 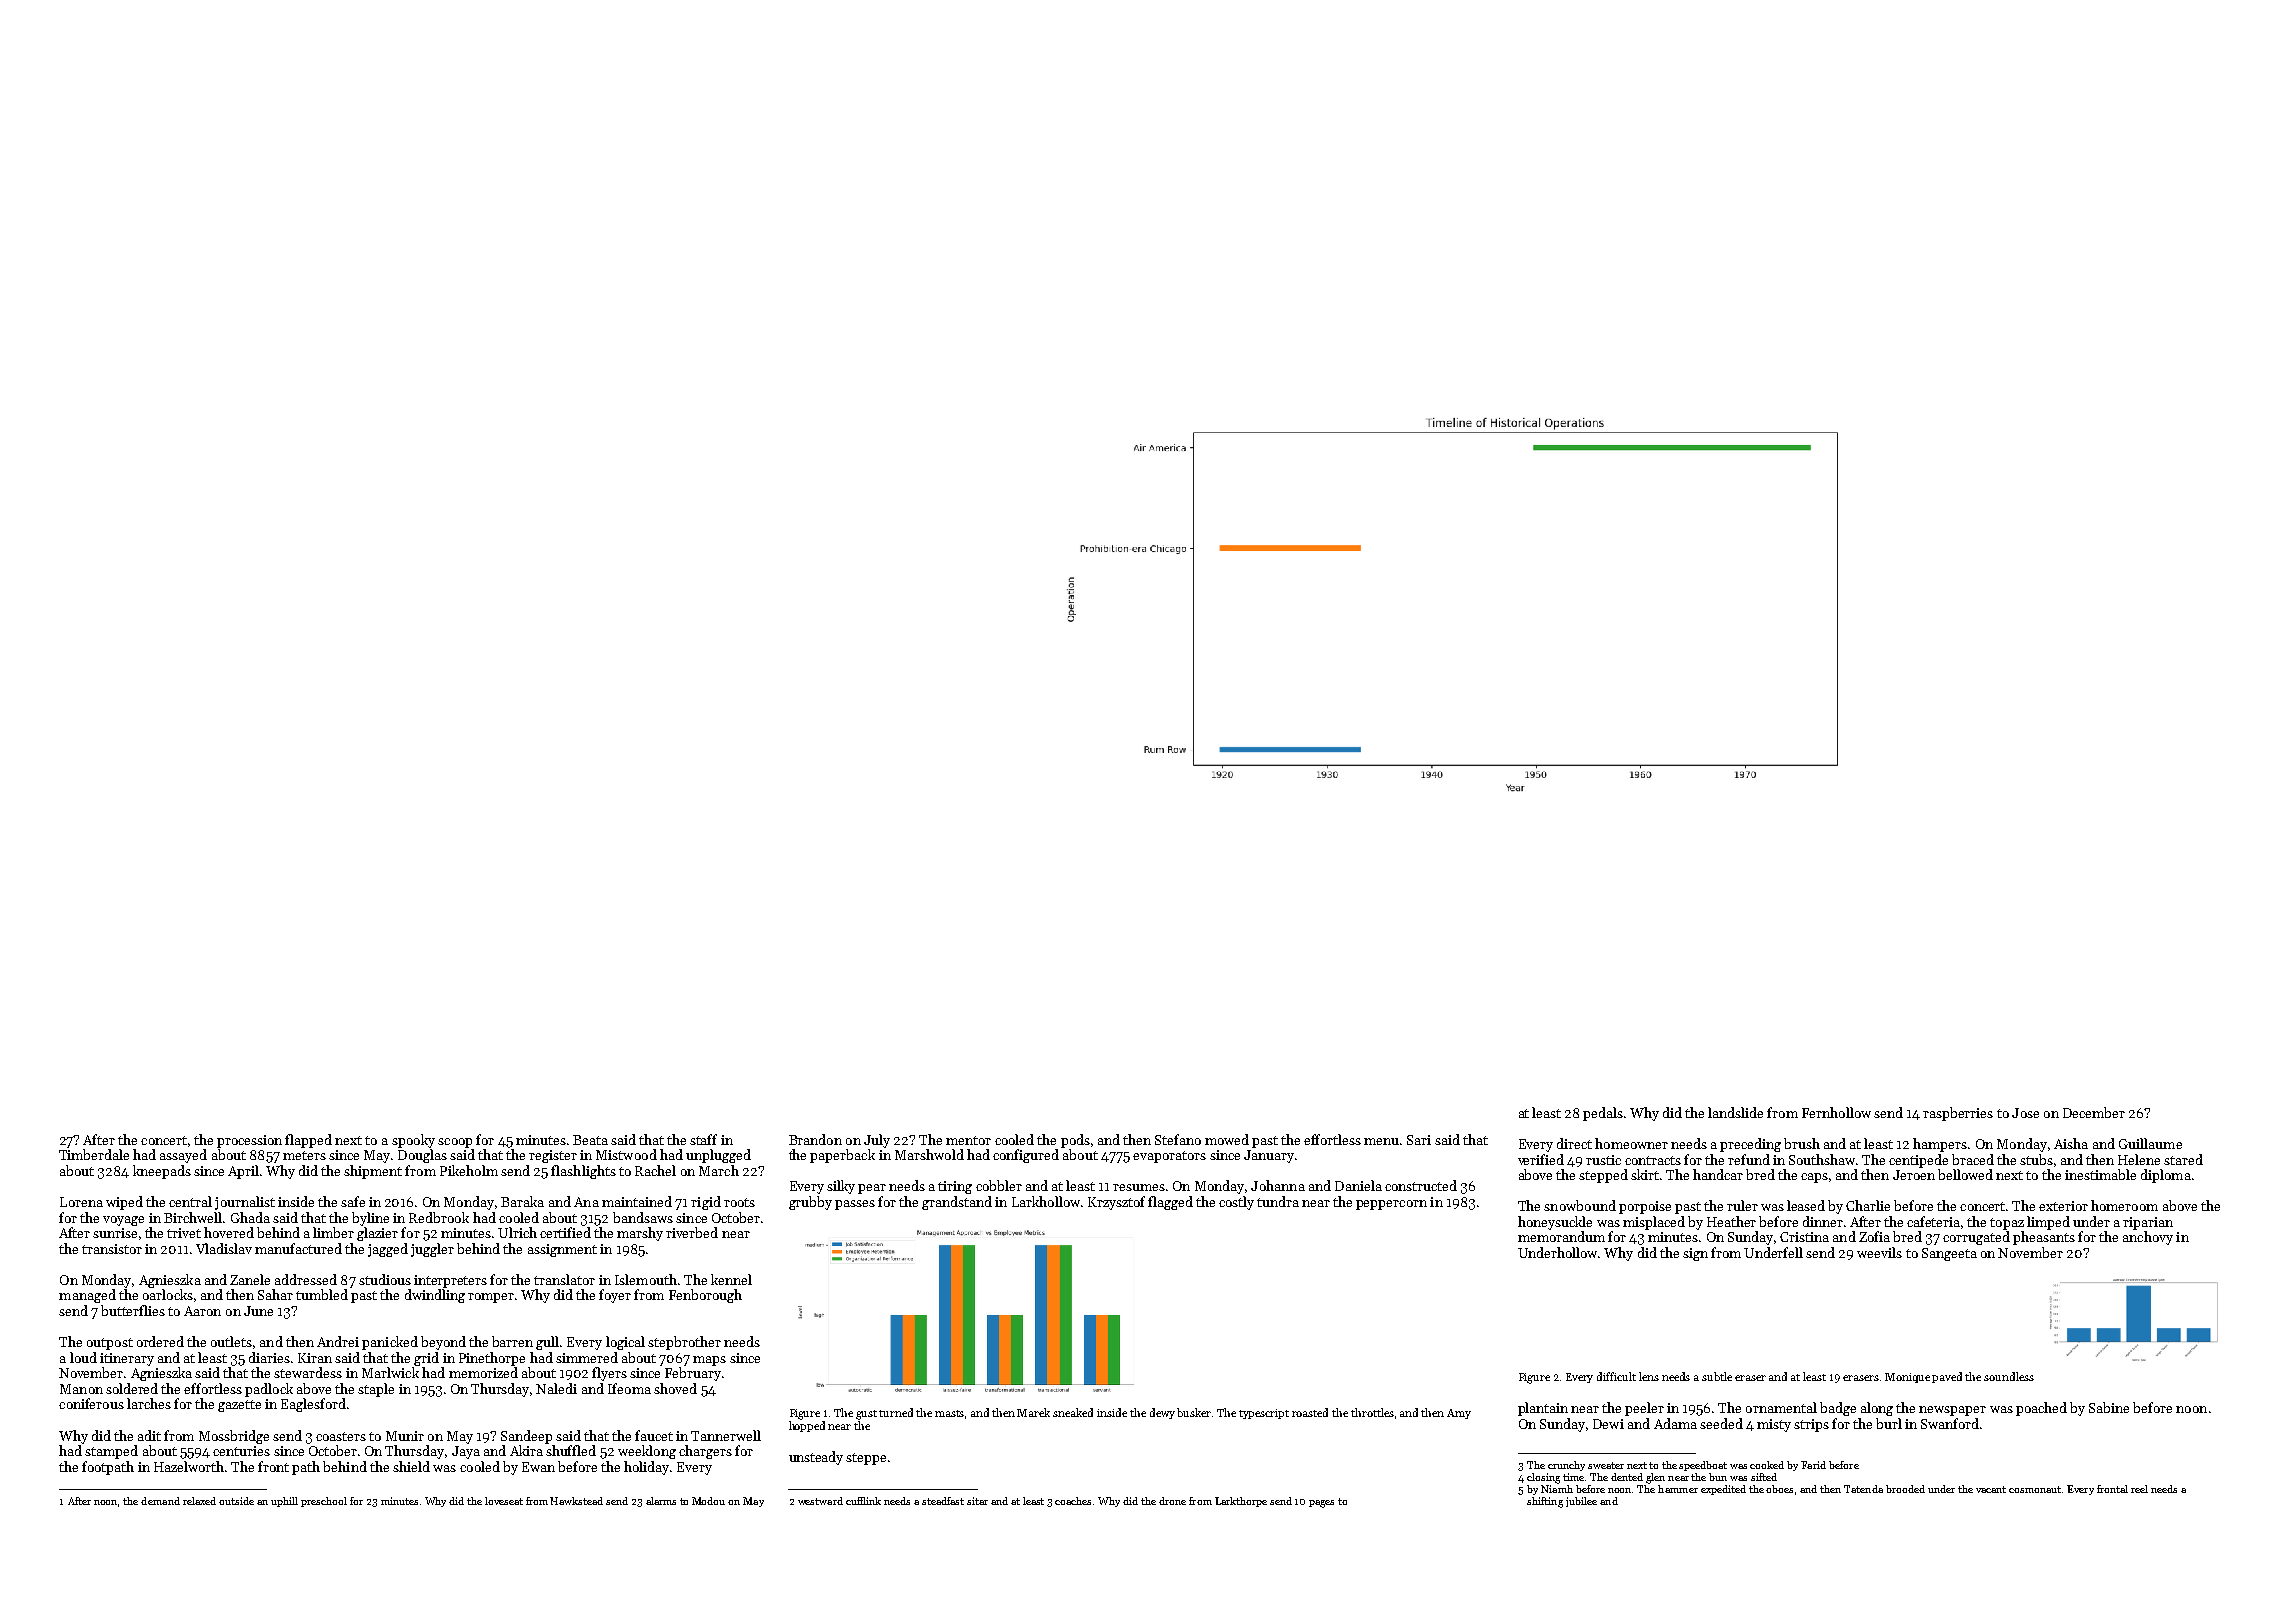 I want to click on Jose, so click(x=2025, y=1113).
